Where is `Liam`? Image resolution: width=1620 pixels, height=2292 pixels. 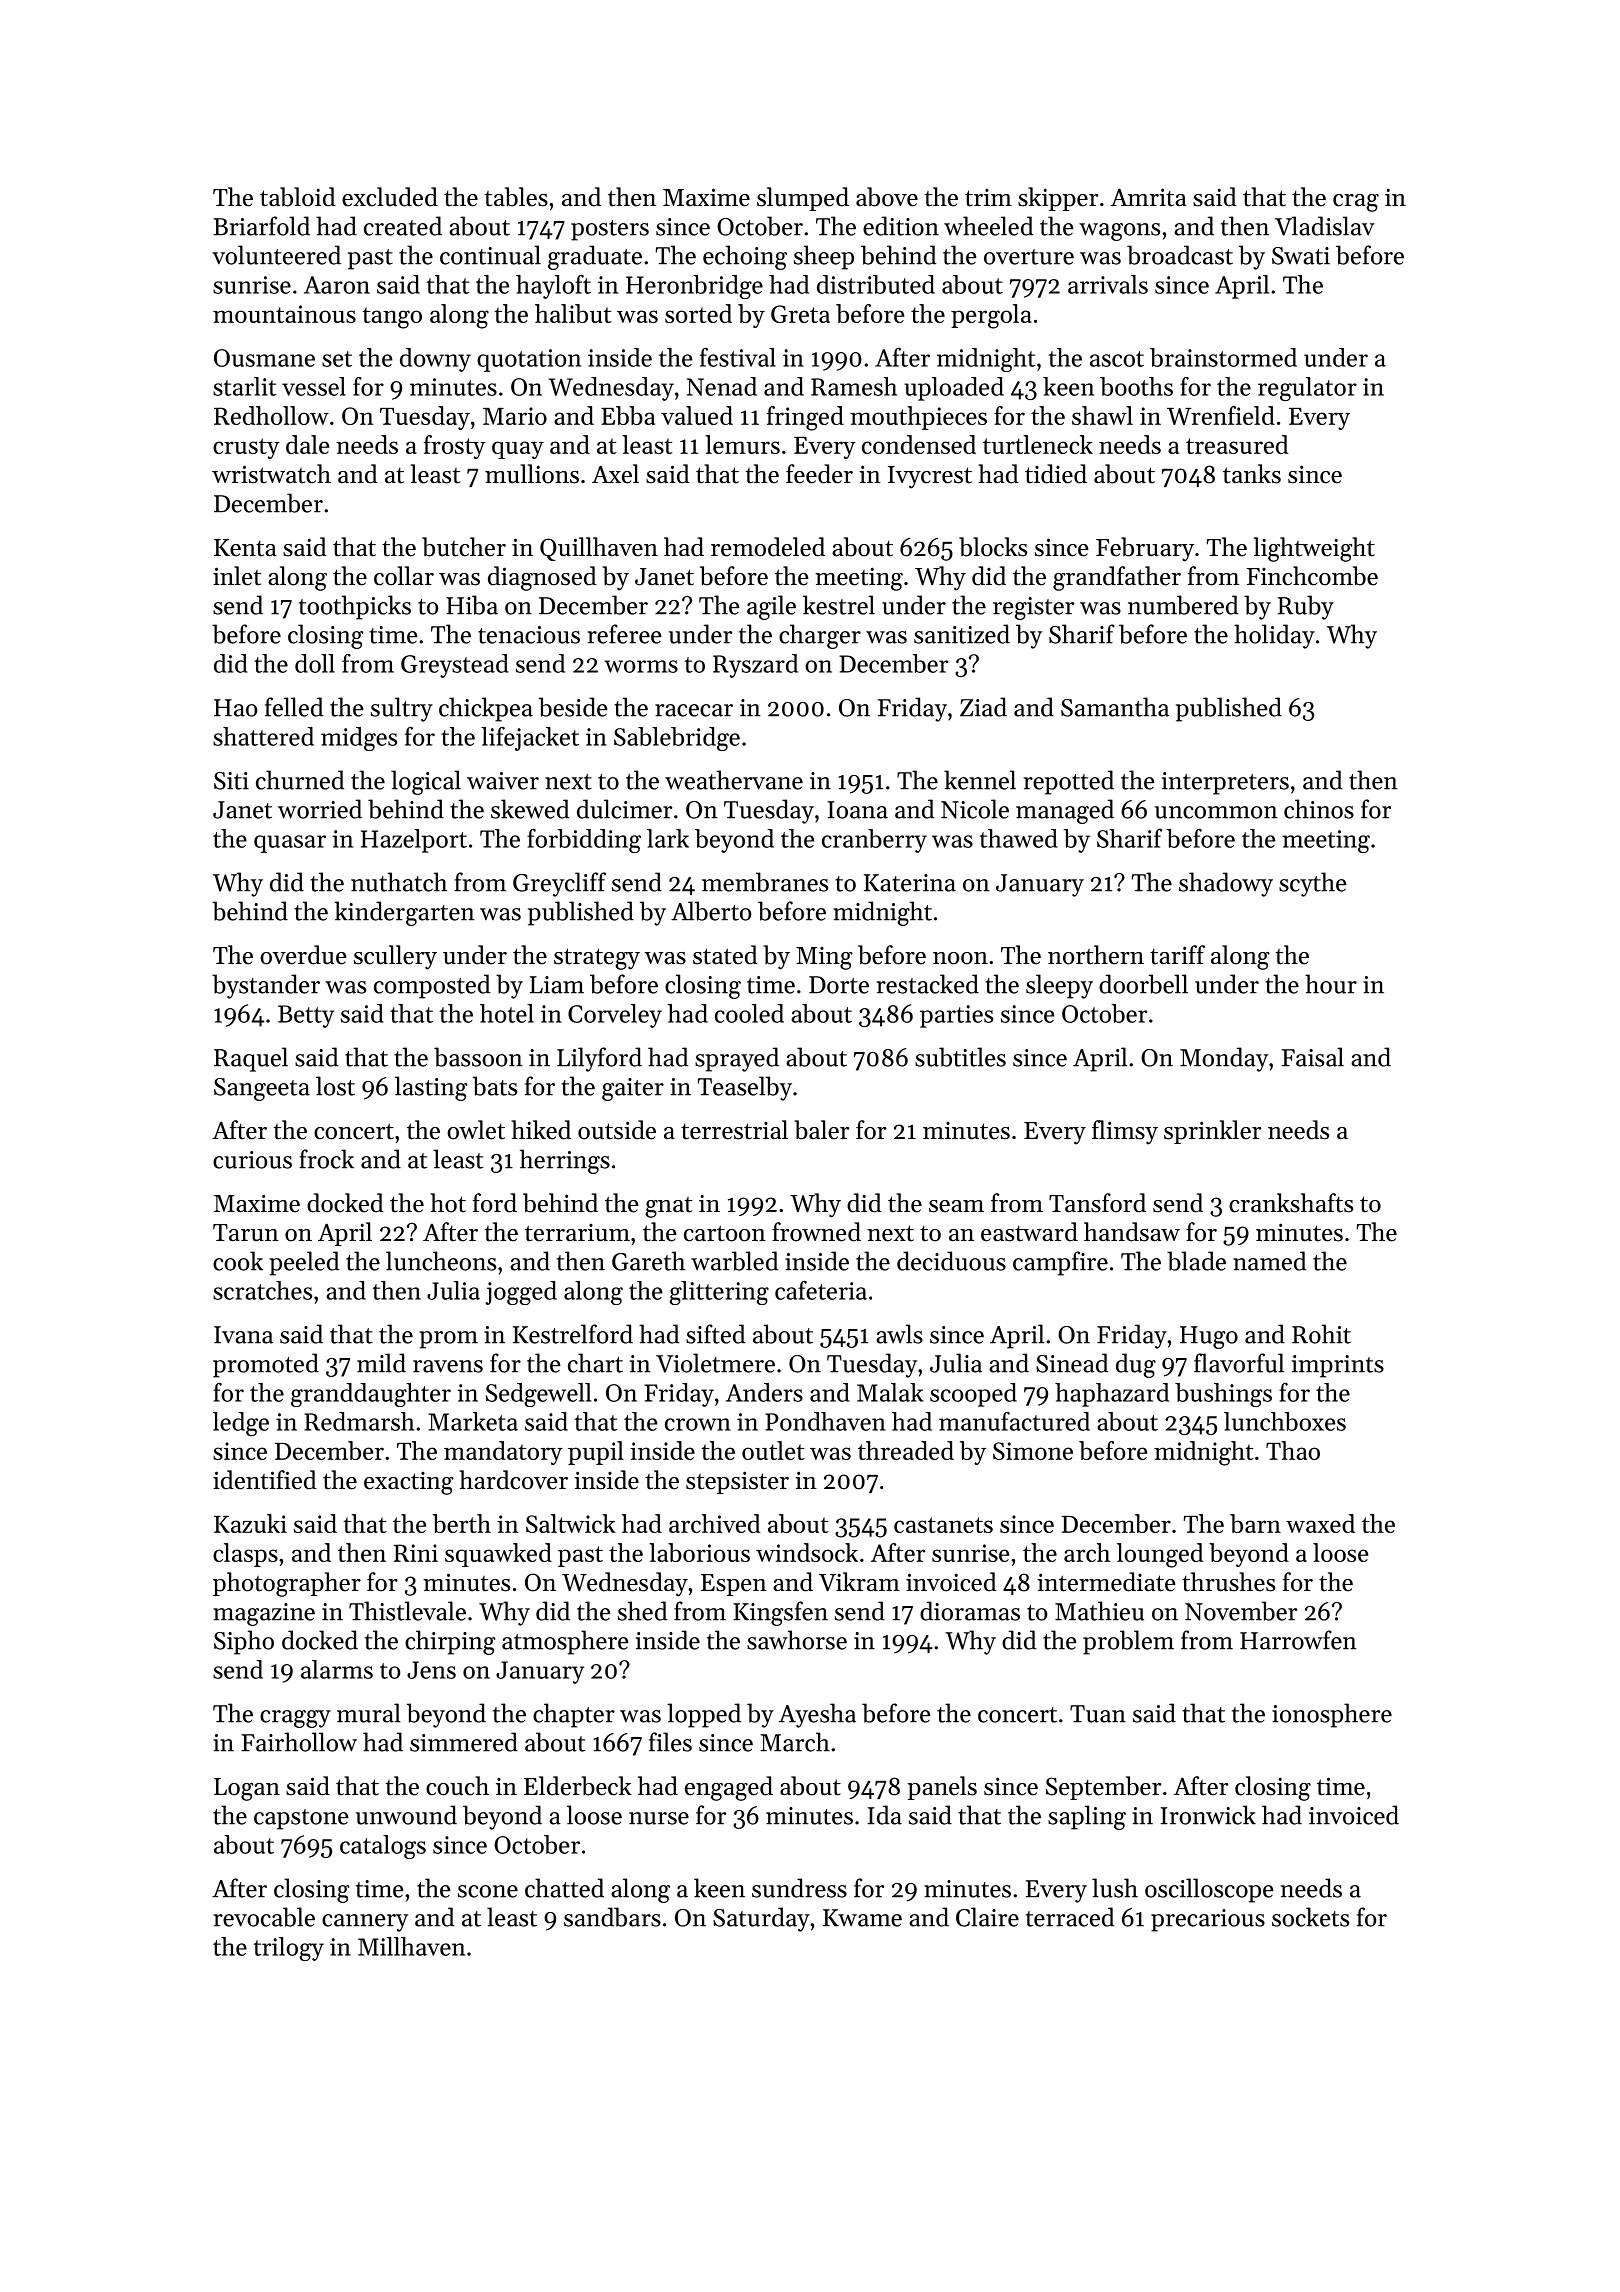 Liam is located at coordinates (557, 985).
